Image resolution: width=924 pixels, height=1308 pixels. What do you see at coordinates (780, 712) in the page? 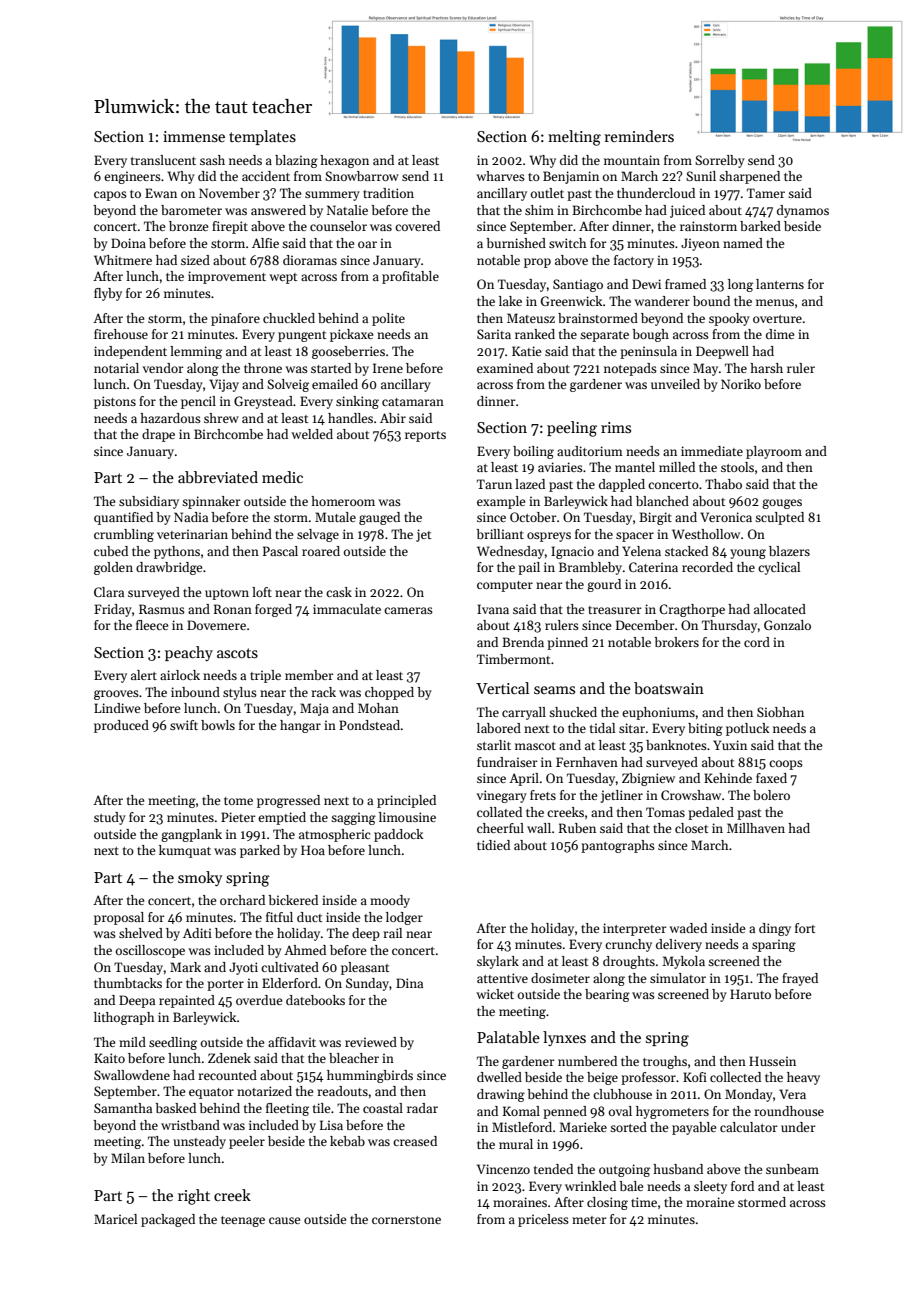
I see `Siobhan` at bounding box center [780, 712].
